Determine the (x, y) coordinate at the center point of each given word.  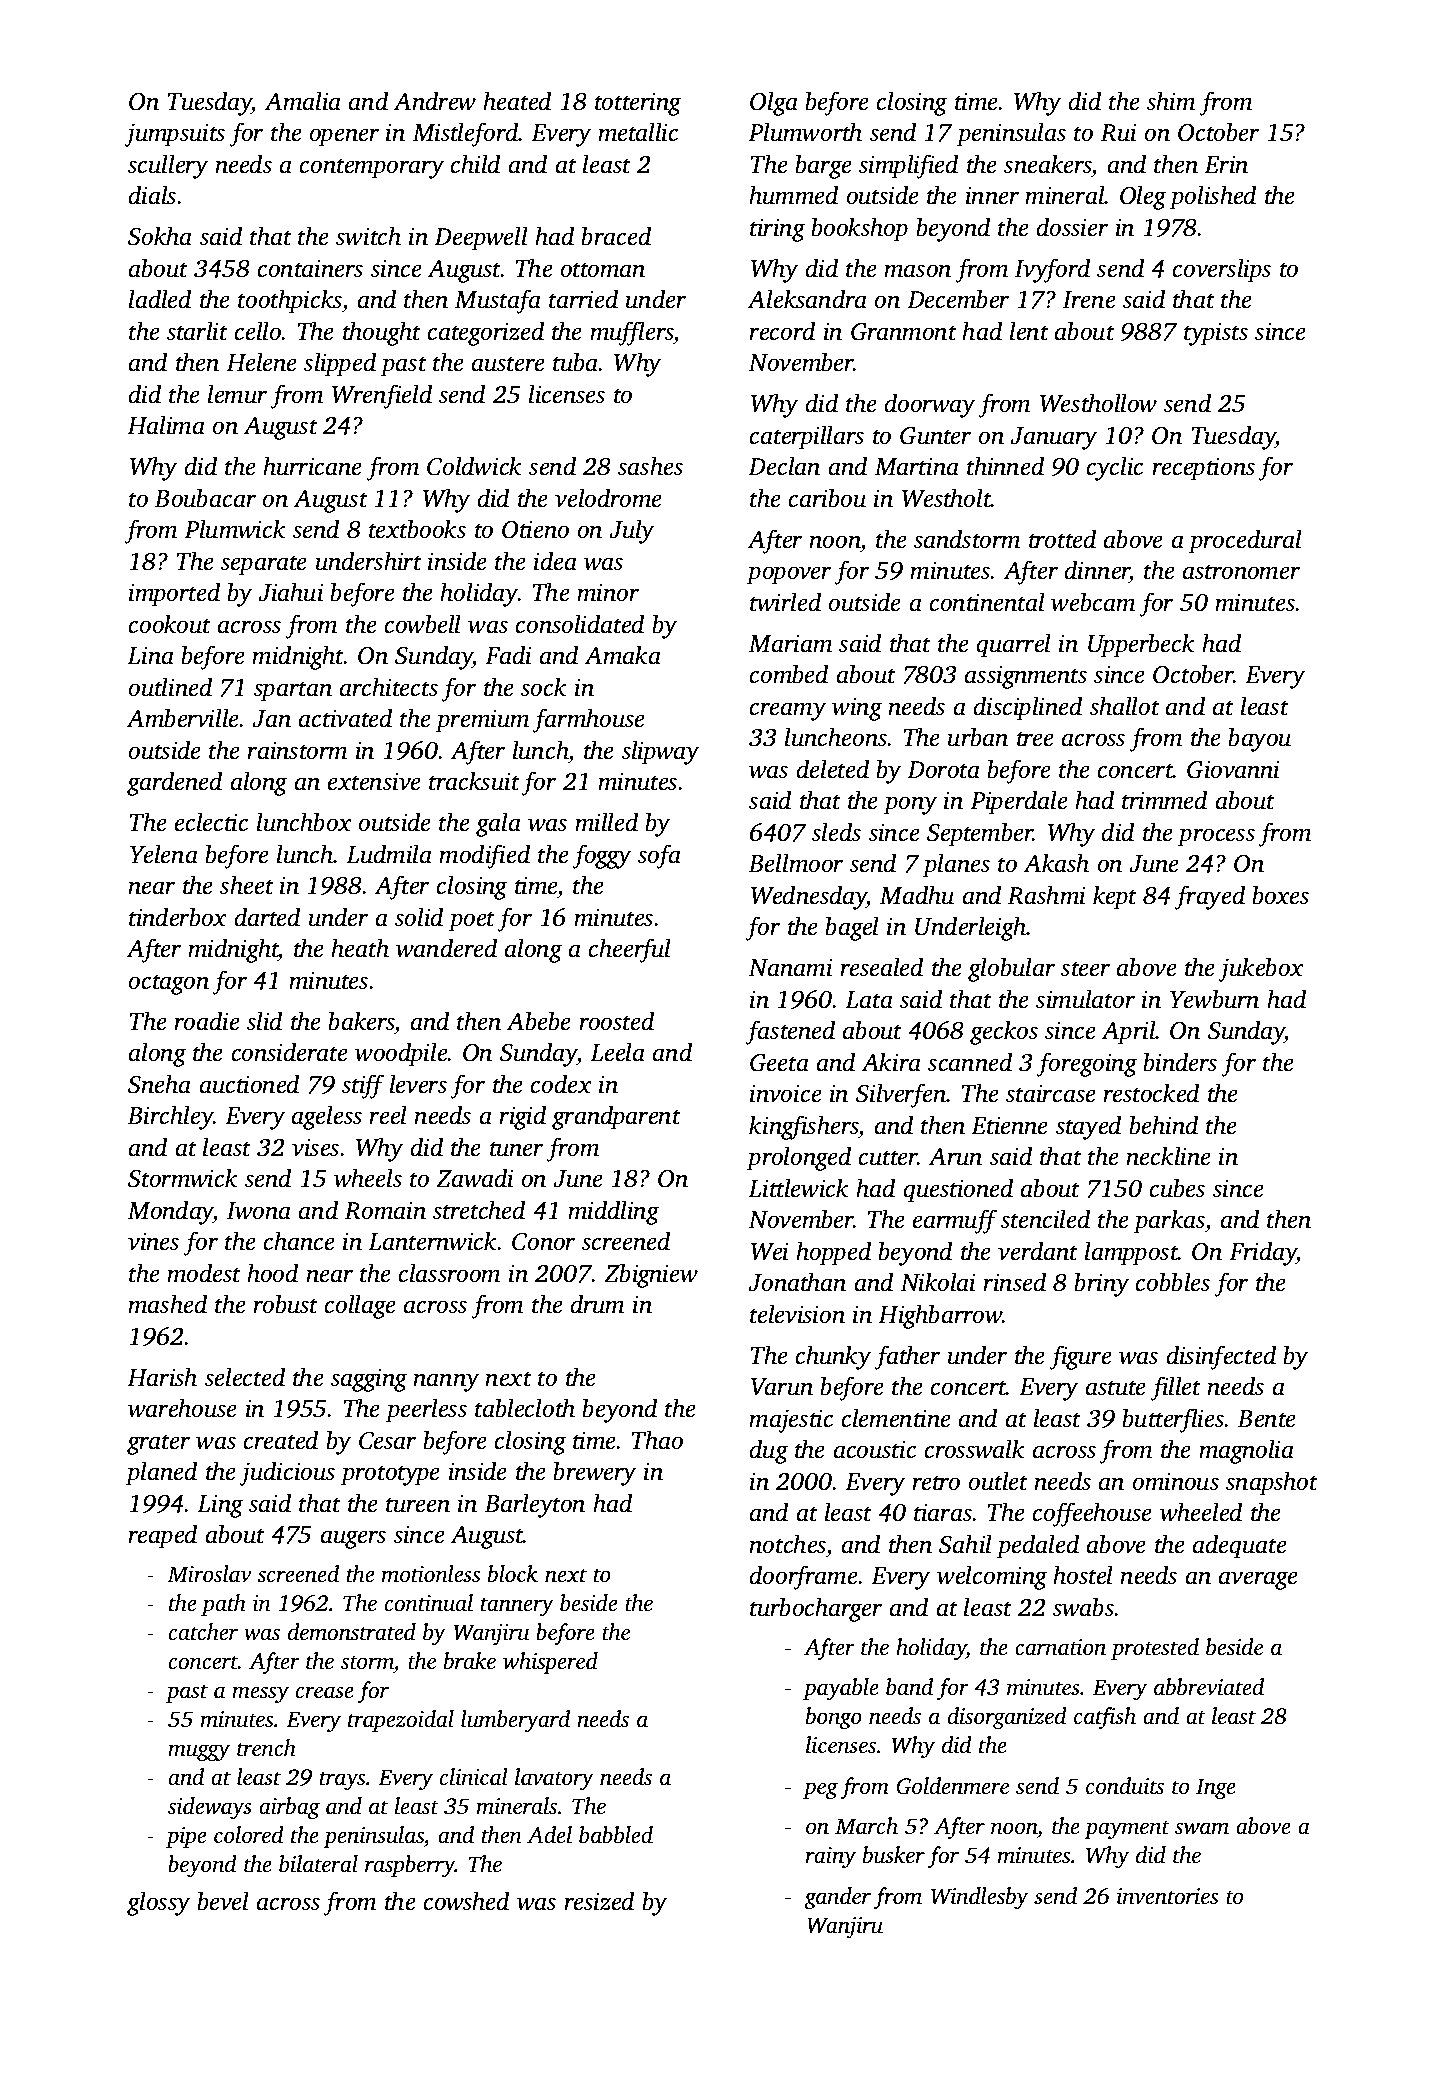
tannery (517, 1606)
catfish (1105, 1718)
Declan (784, 466)
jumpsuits (175, 135)
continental (987, 602)
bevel (223, 1901)
